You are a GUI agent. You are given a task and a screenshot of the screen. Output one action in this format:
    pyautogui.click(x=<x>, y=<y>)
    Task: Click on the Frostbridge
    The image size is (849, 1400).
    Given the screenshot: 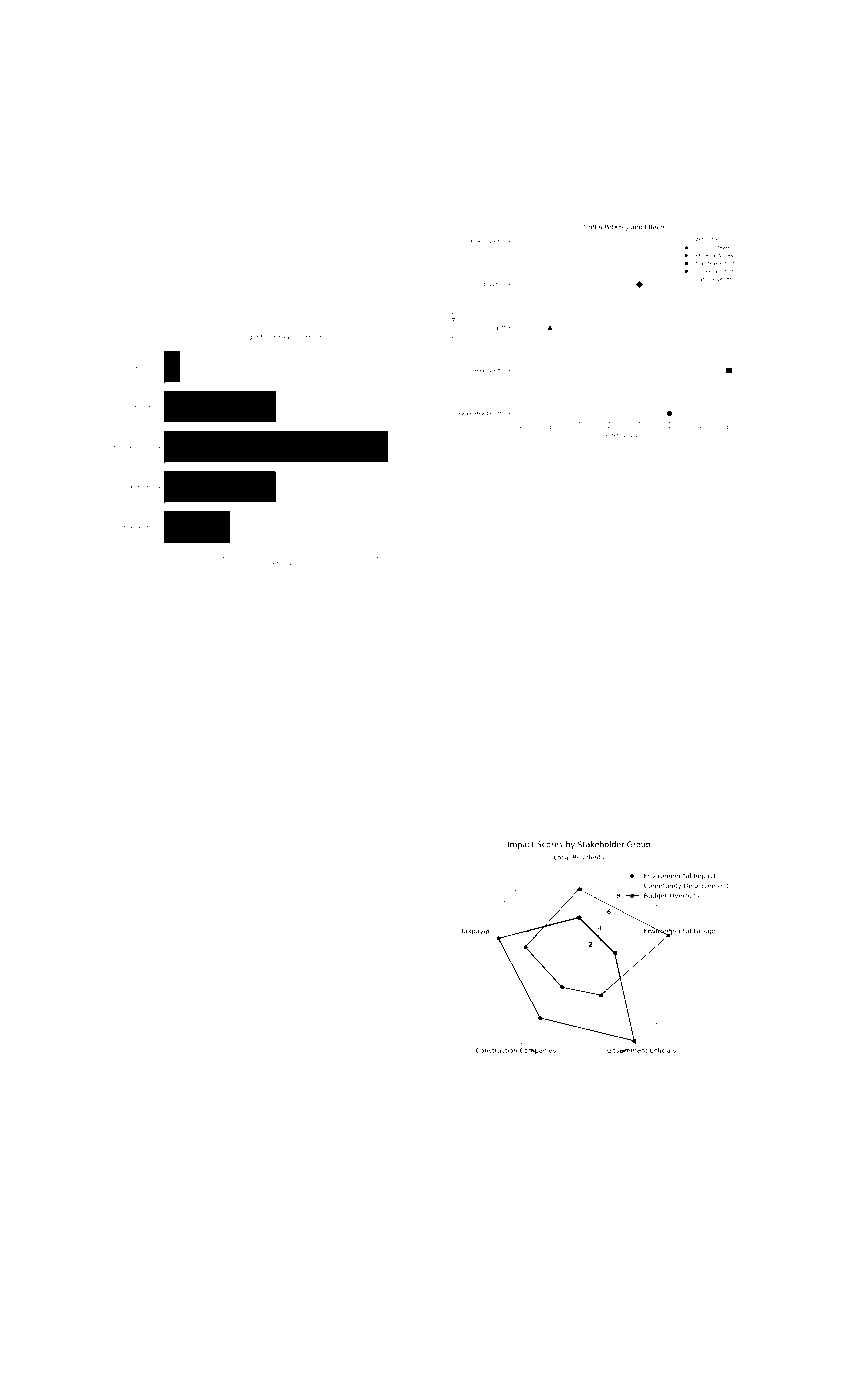 What is the action you would take?
    pyautogui.click(x=269, y=642)
